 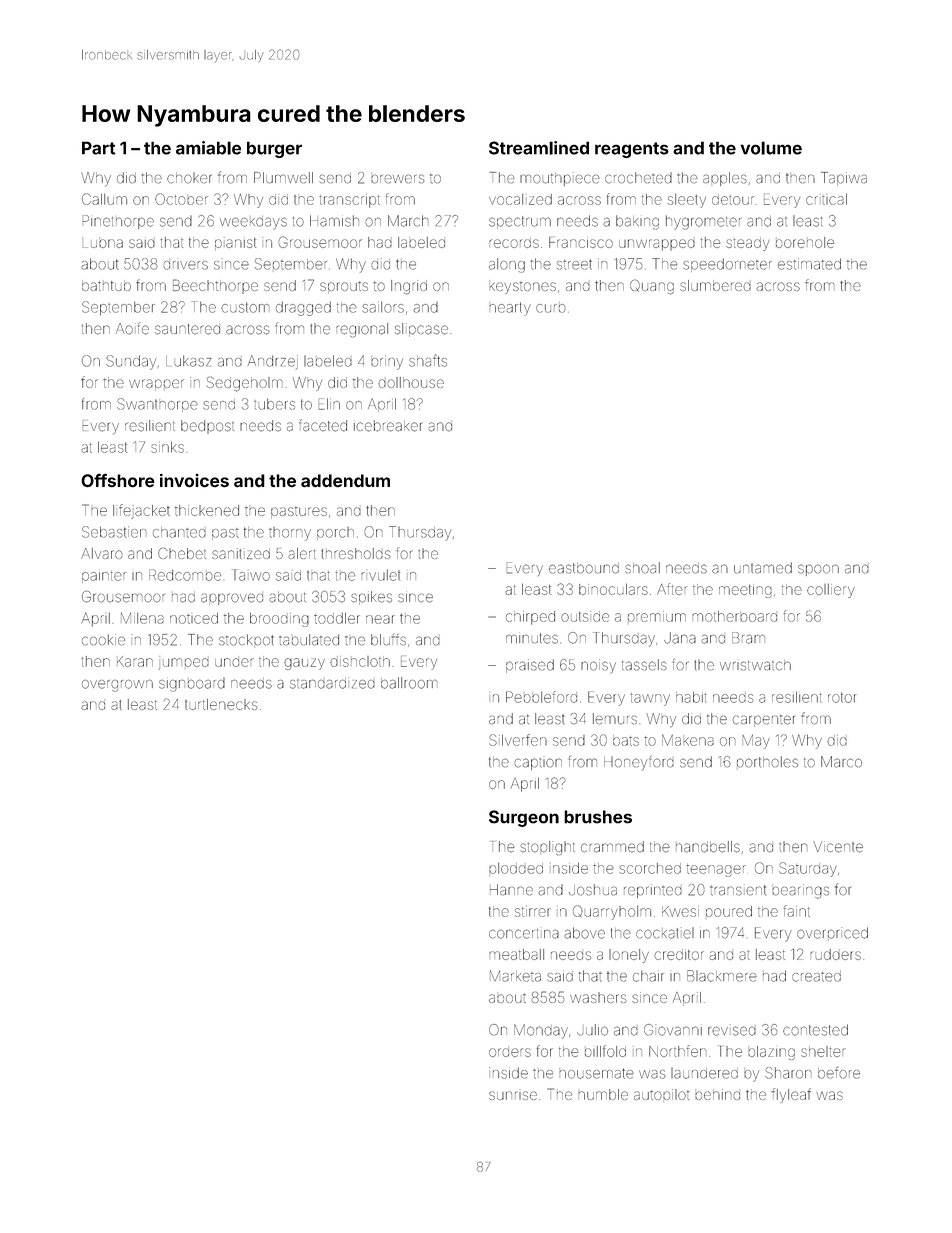 I want to click on handbells, so click(x=708, y=847).
